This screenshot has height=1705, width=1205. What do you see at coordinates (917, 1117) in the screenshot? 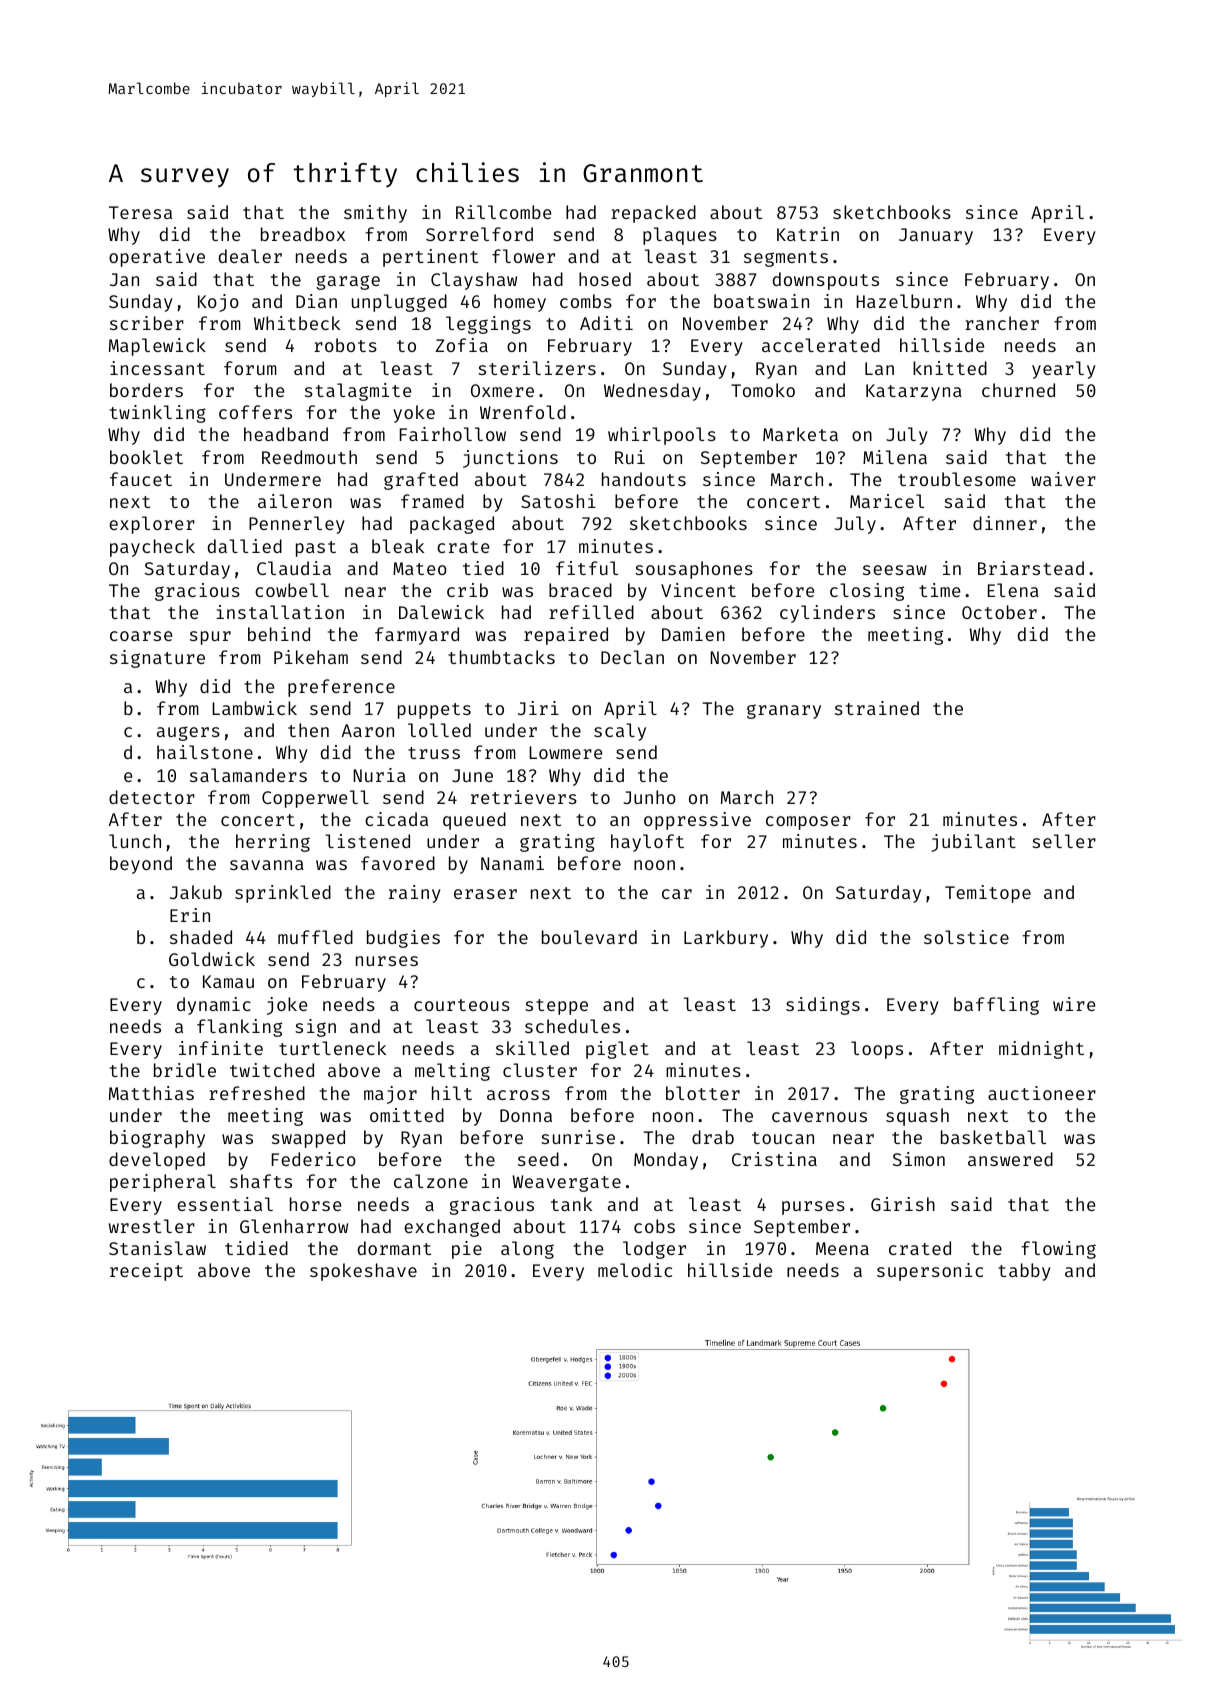
I see `squash` at bounding box center [917, 1117].
